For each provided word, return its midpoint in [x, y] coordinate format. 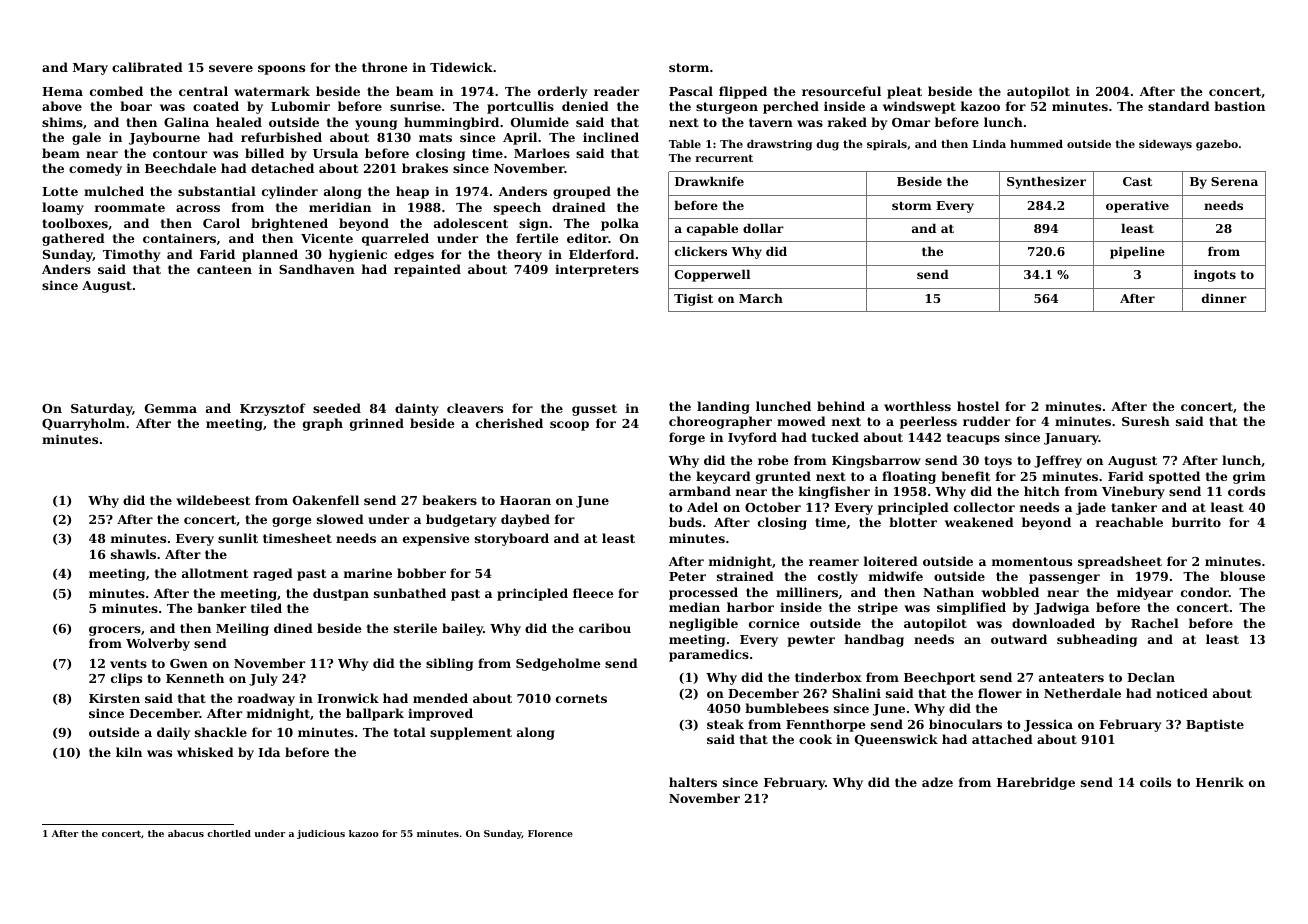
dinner [1224, 298]
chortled [229, 833]
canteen [224, 269]
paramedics [709, 655]
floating [909, 477]
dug [827, 145]
